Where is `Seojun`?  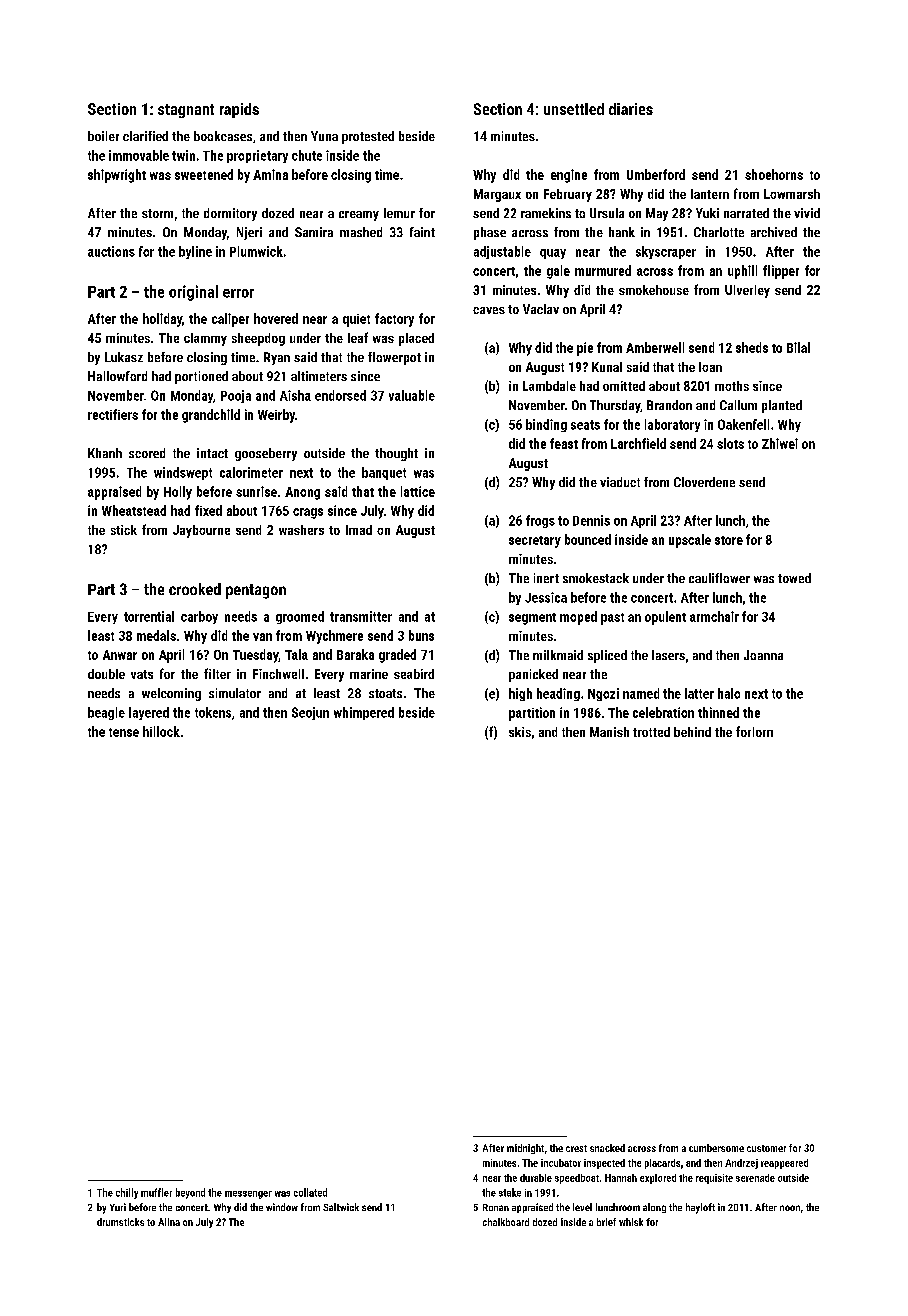 Seojun is located at coordinates (310, 713).
